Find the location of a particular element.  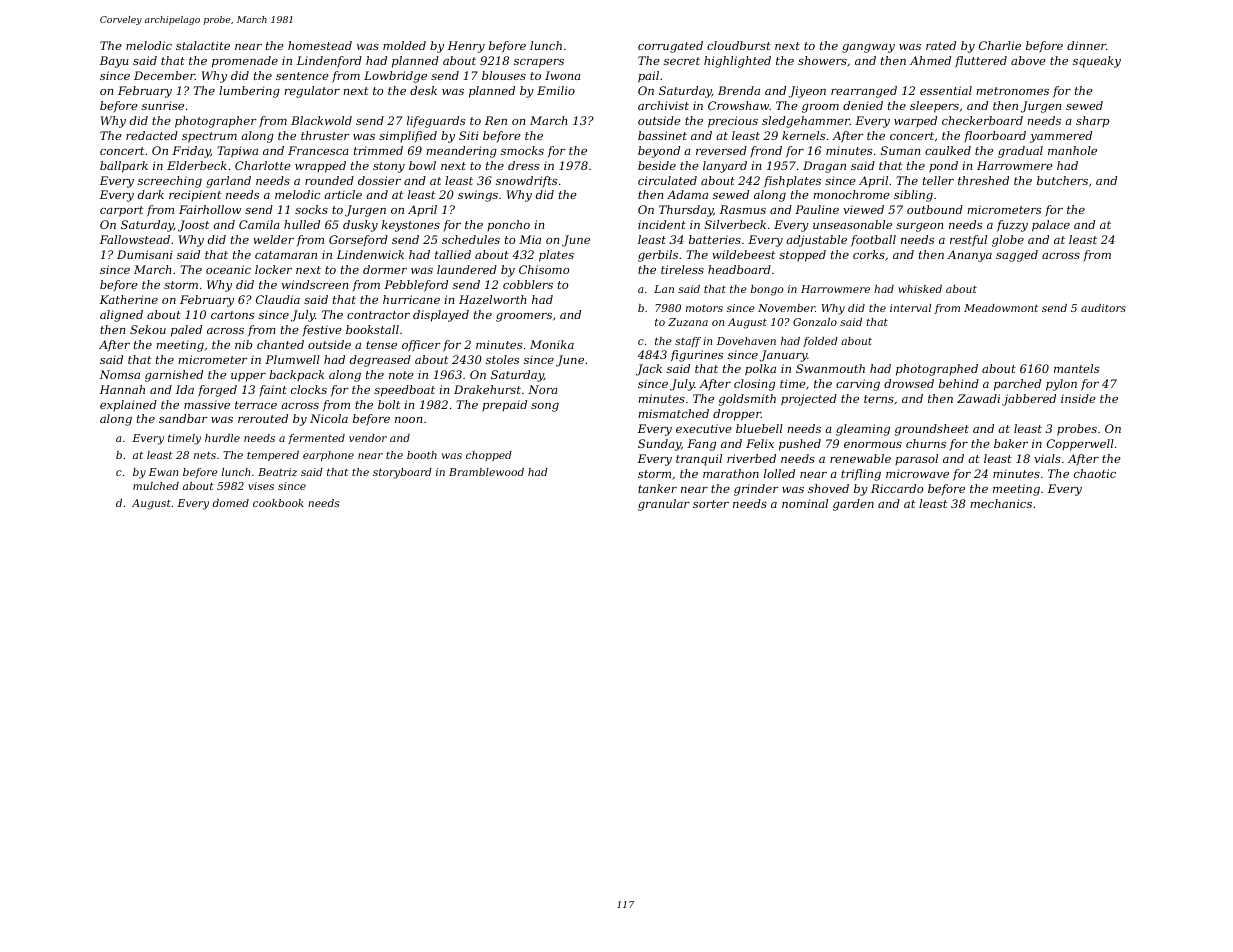

sorter is located at coordinates (711, 504).
